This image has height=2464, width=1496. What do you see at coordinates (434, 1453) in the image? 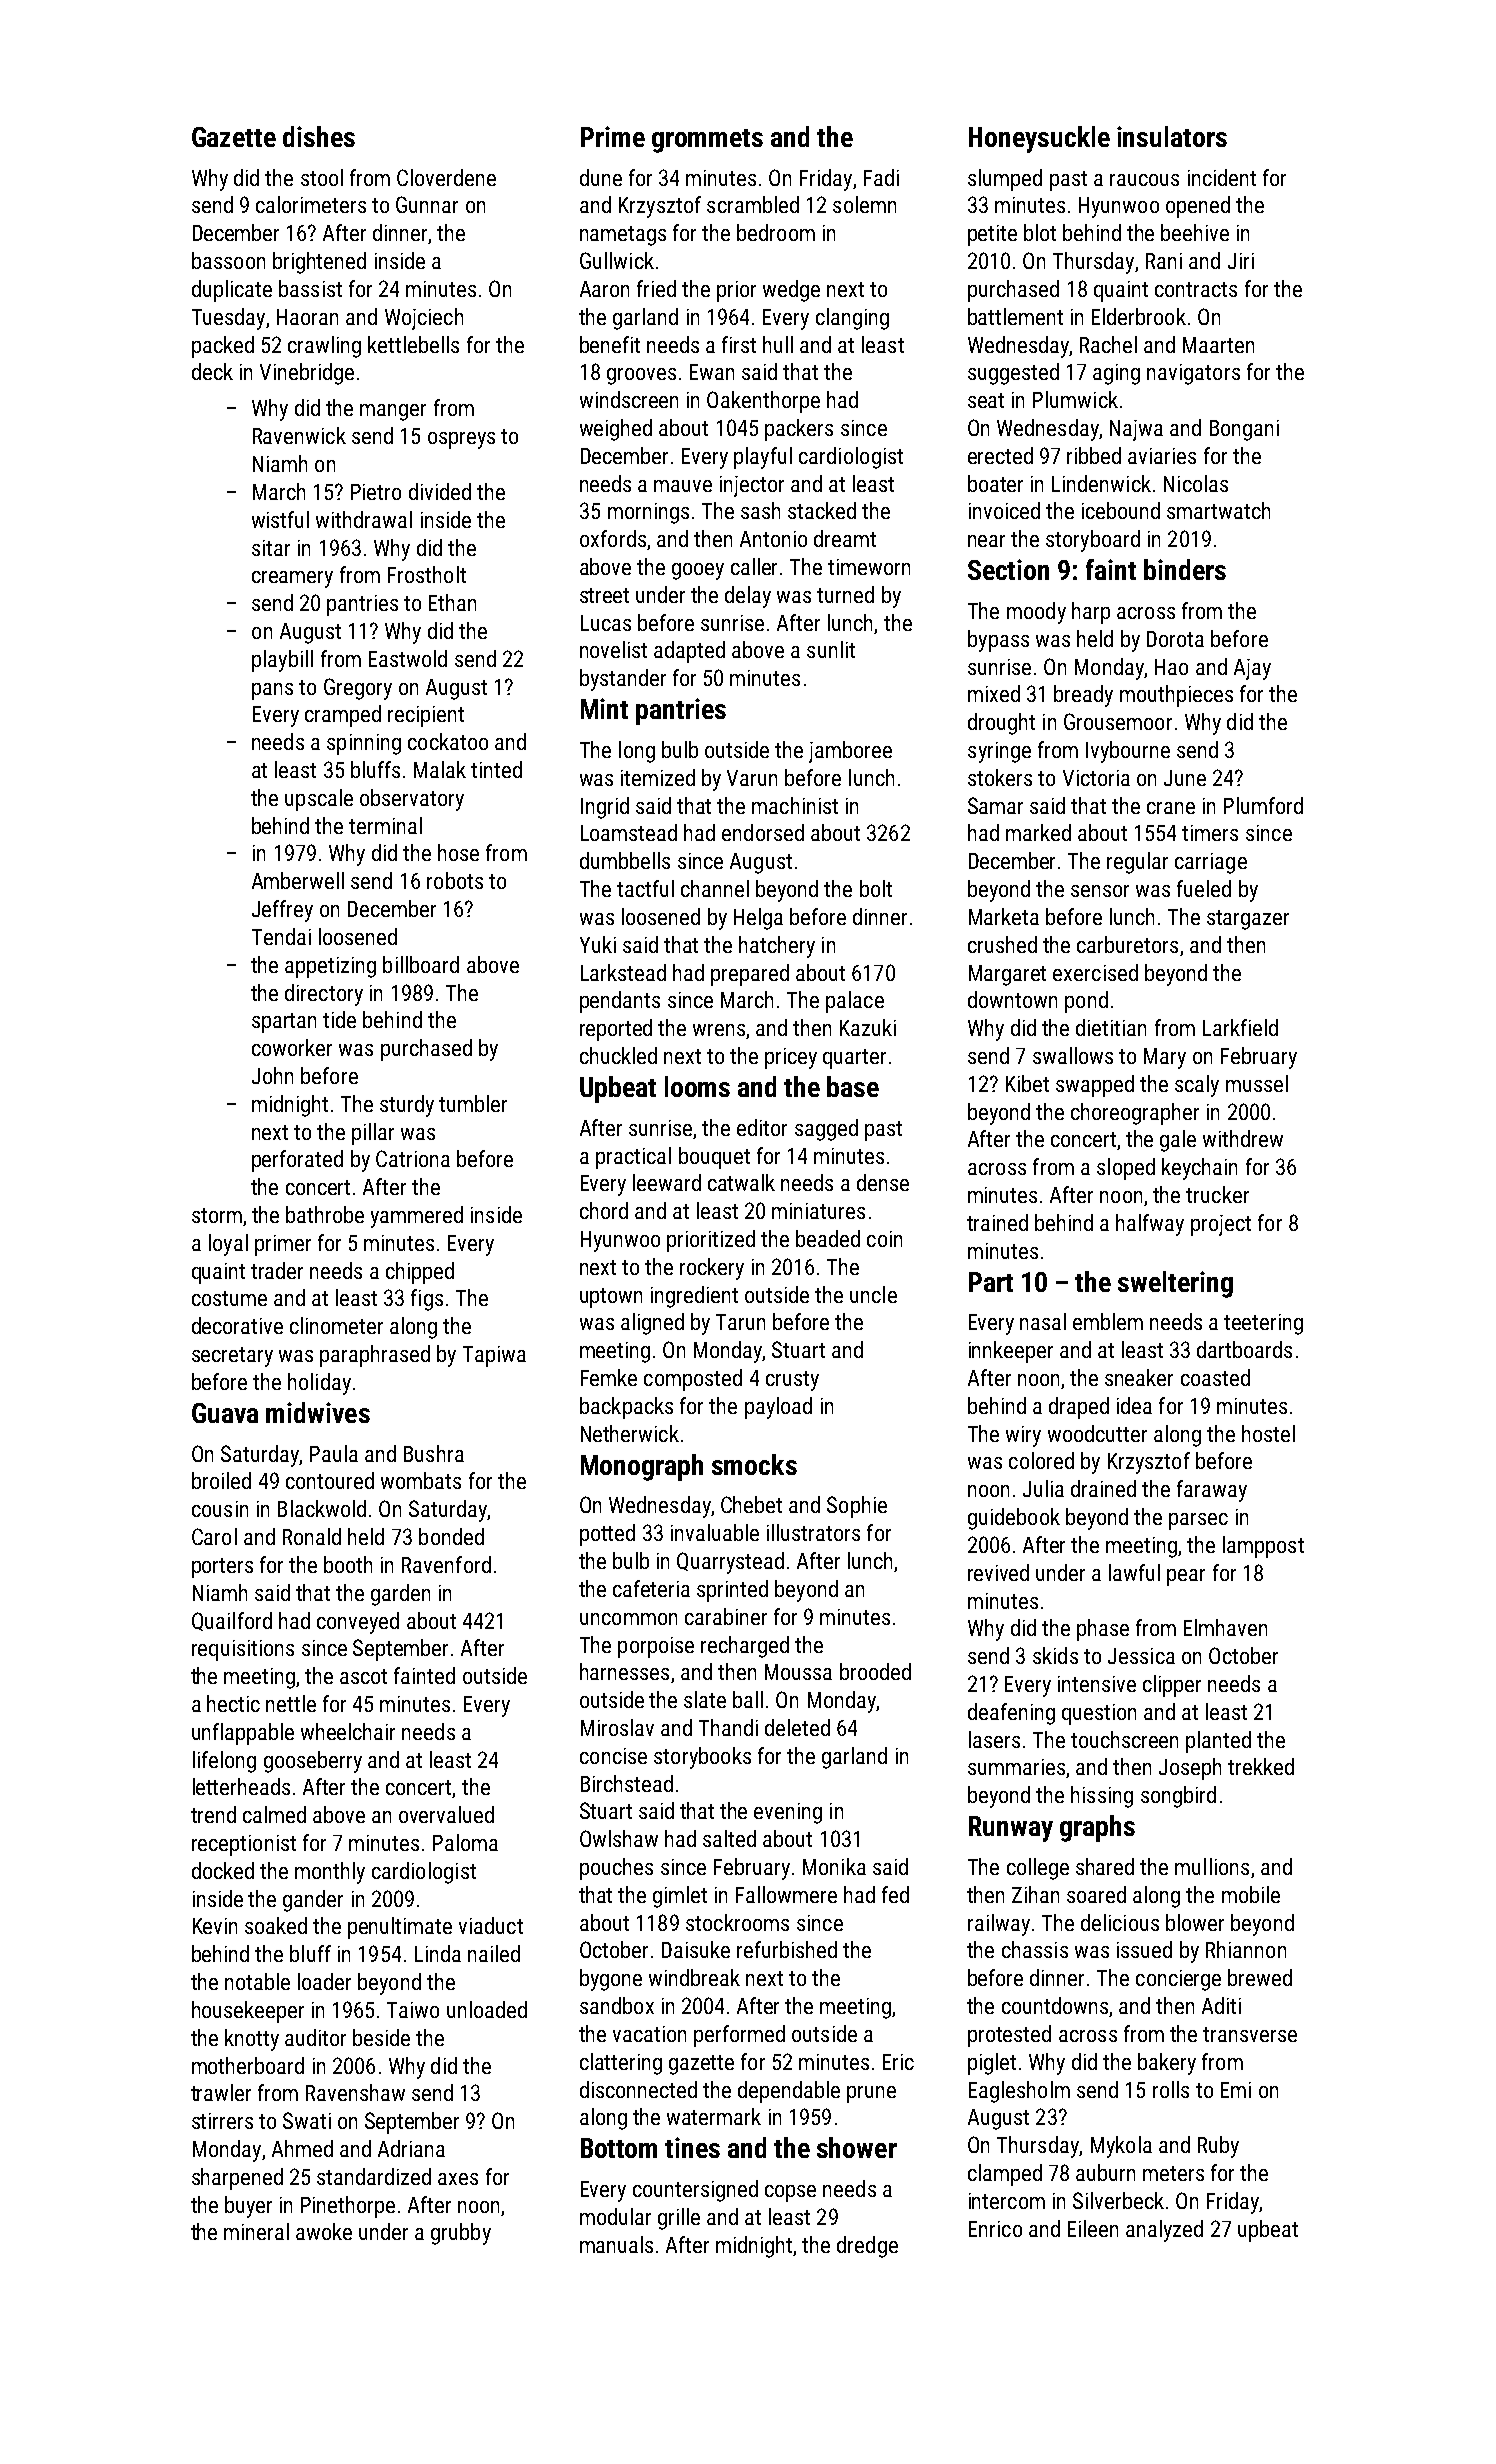
I see `Bushra` at bounding box center [434, 1453].
